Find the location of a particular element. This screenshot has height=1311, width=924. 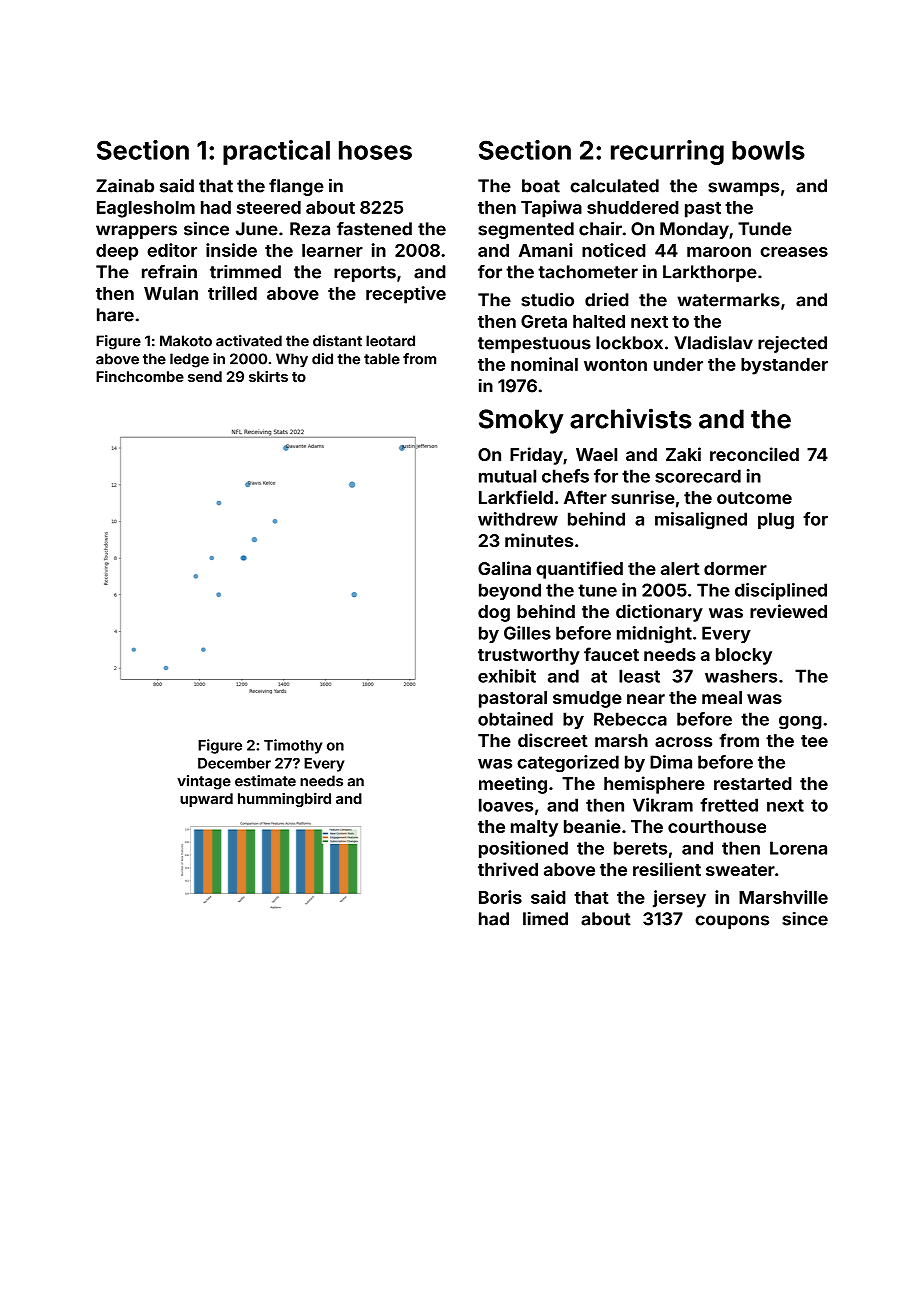

deep is located at coordinates (117, 252).
